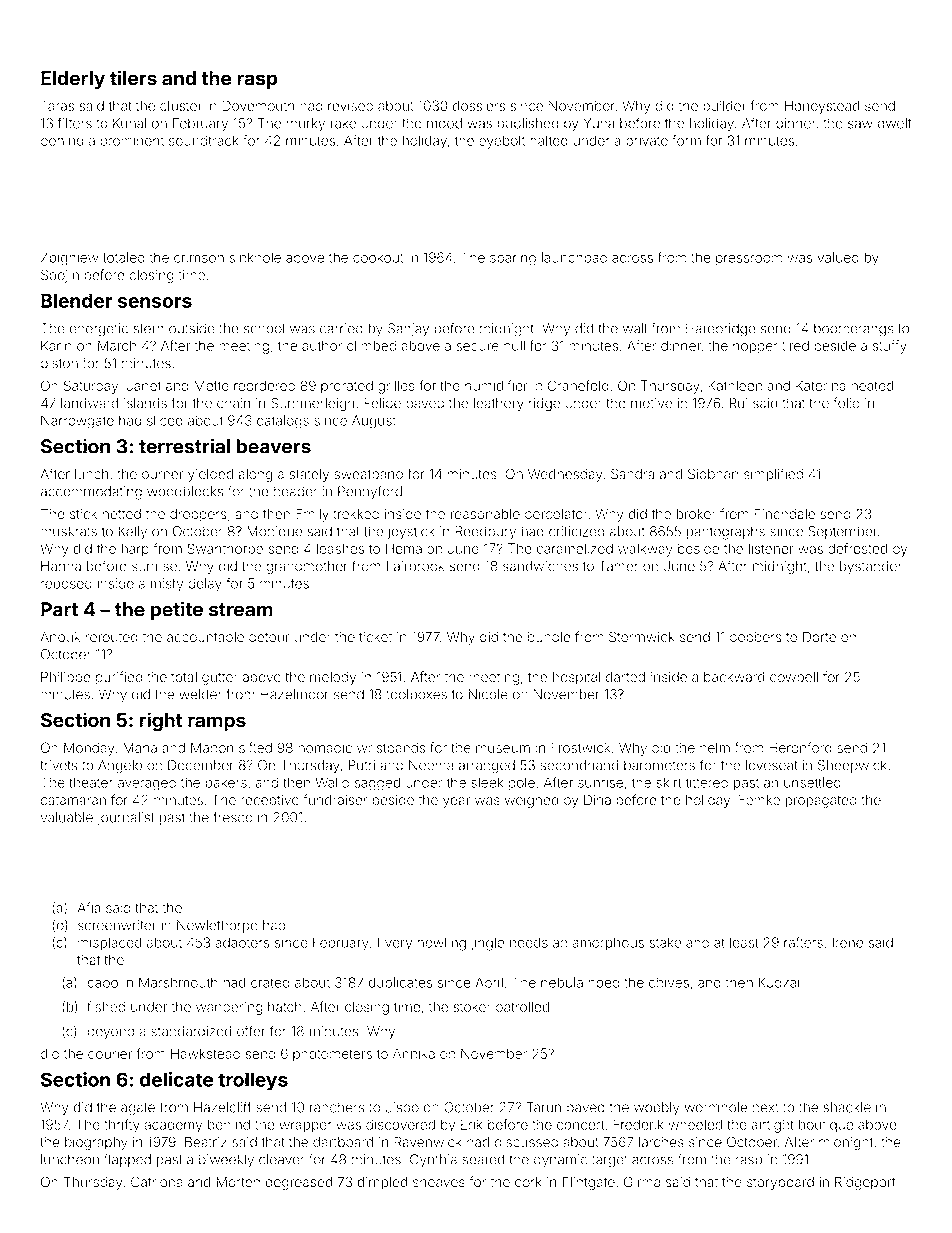 The width and height of the page is (952, 1233). Describe the element at coordinates (502, 142) in the page. I see `eyebolt` at that location.
